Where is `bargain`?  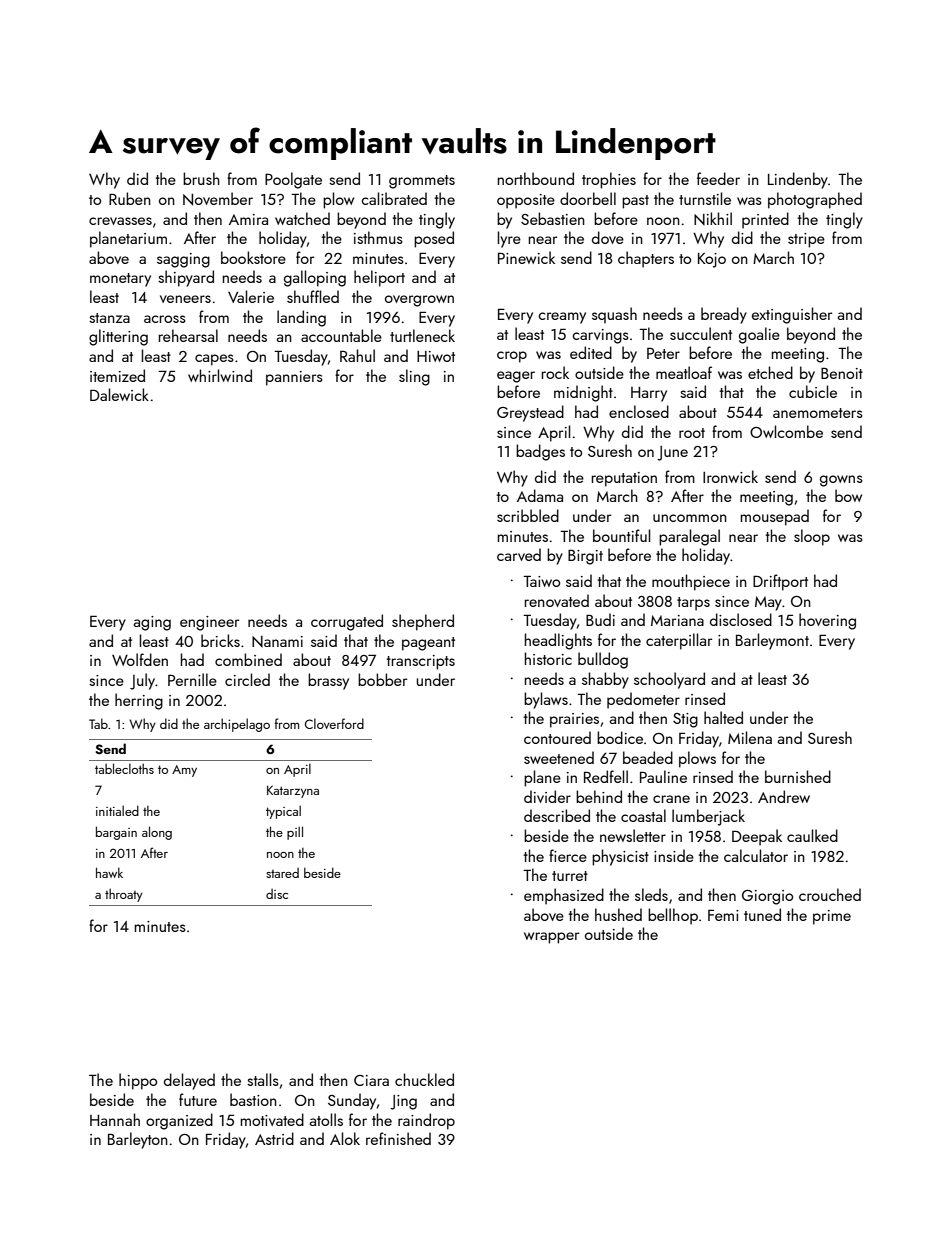
bargain is located at coordinates (116, 833).
